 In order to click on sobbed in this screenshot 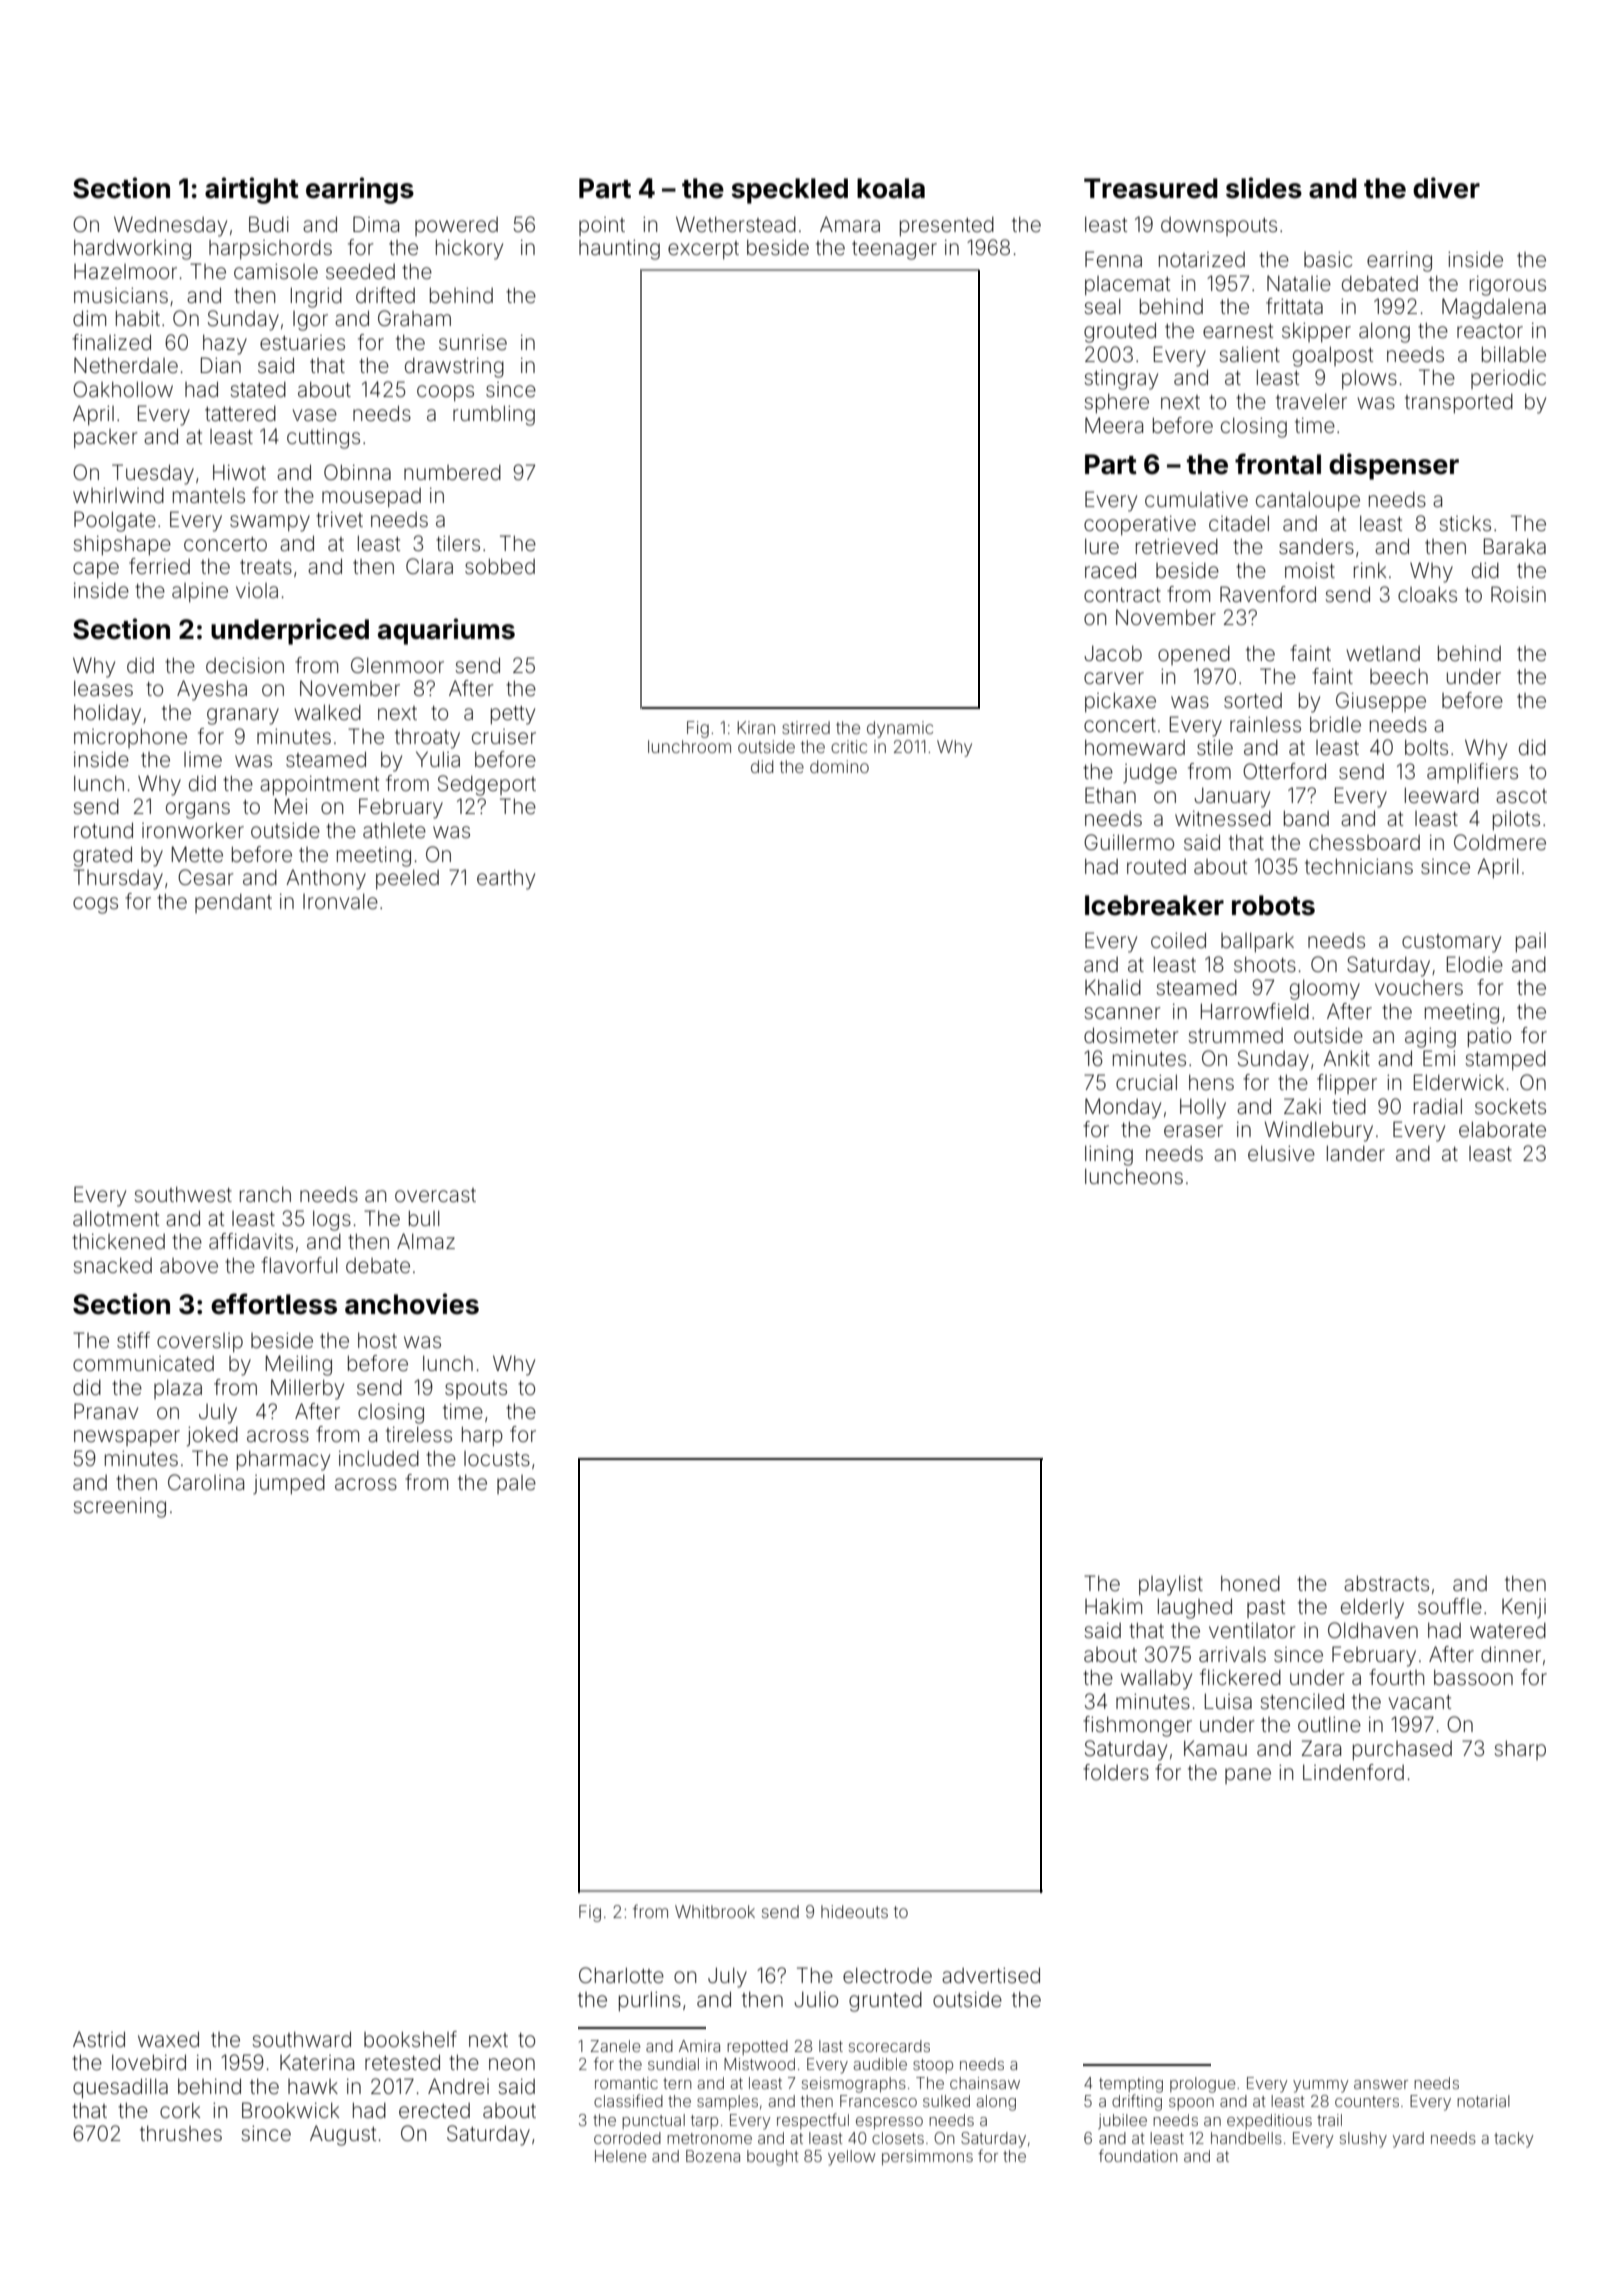, I will do `click(500, 566)`.
